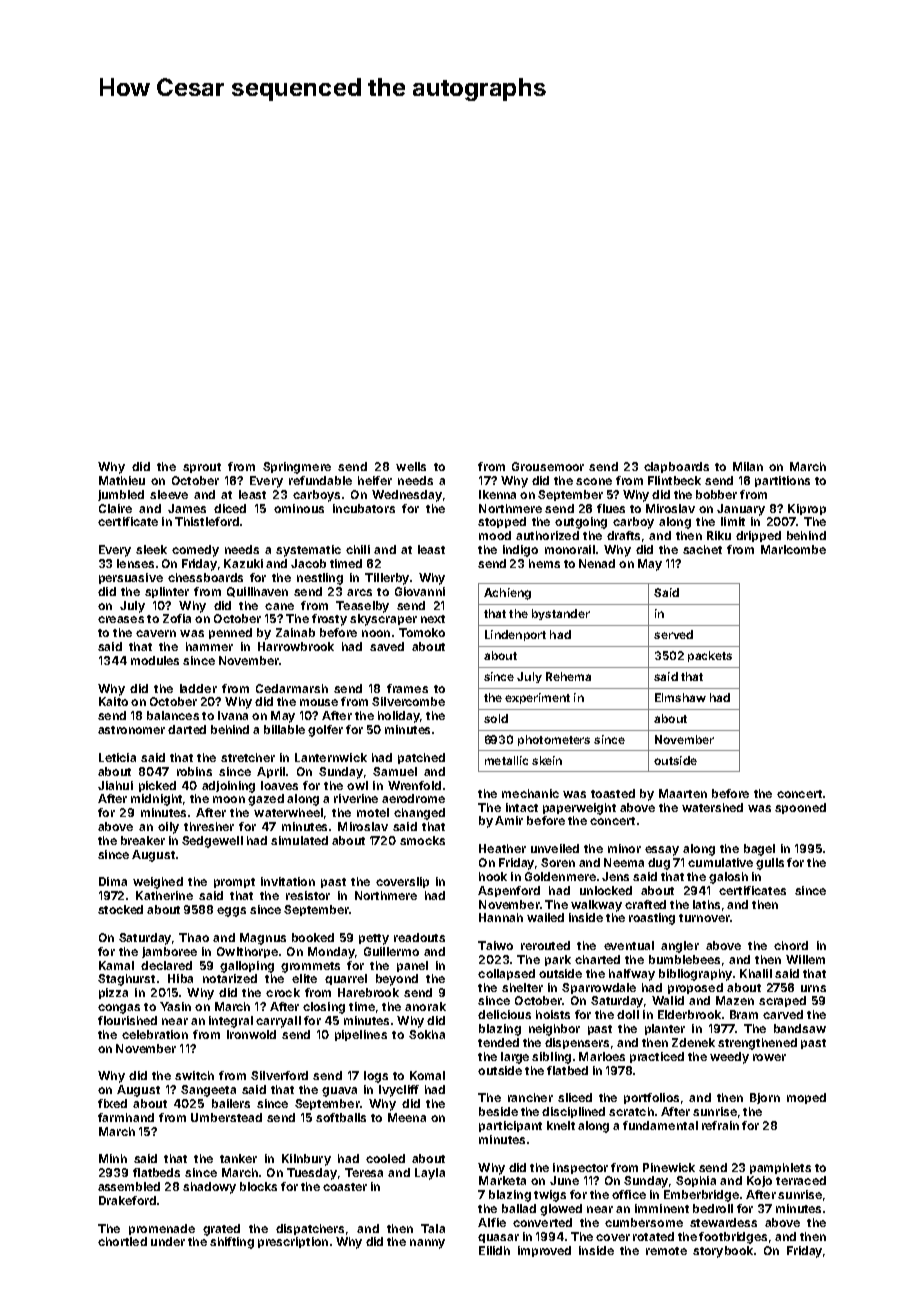 This screenshot has height=1308, width=924. Describe the element at coordinates (433, 619) in the screenshot. I see `next` at that location.
